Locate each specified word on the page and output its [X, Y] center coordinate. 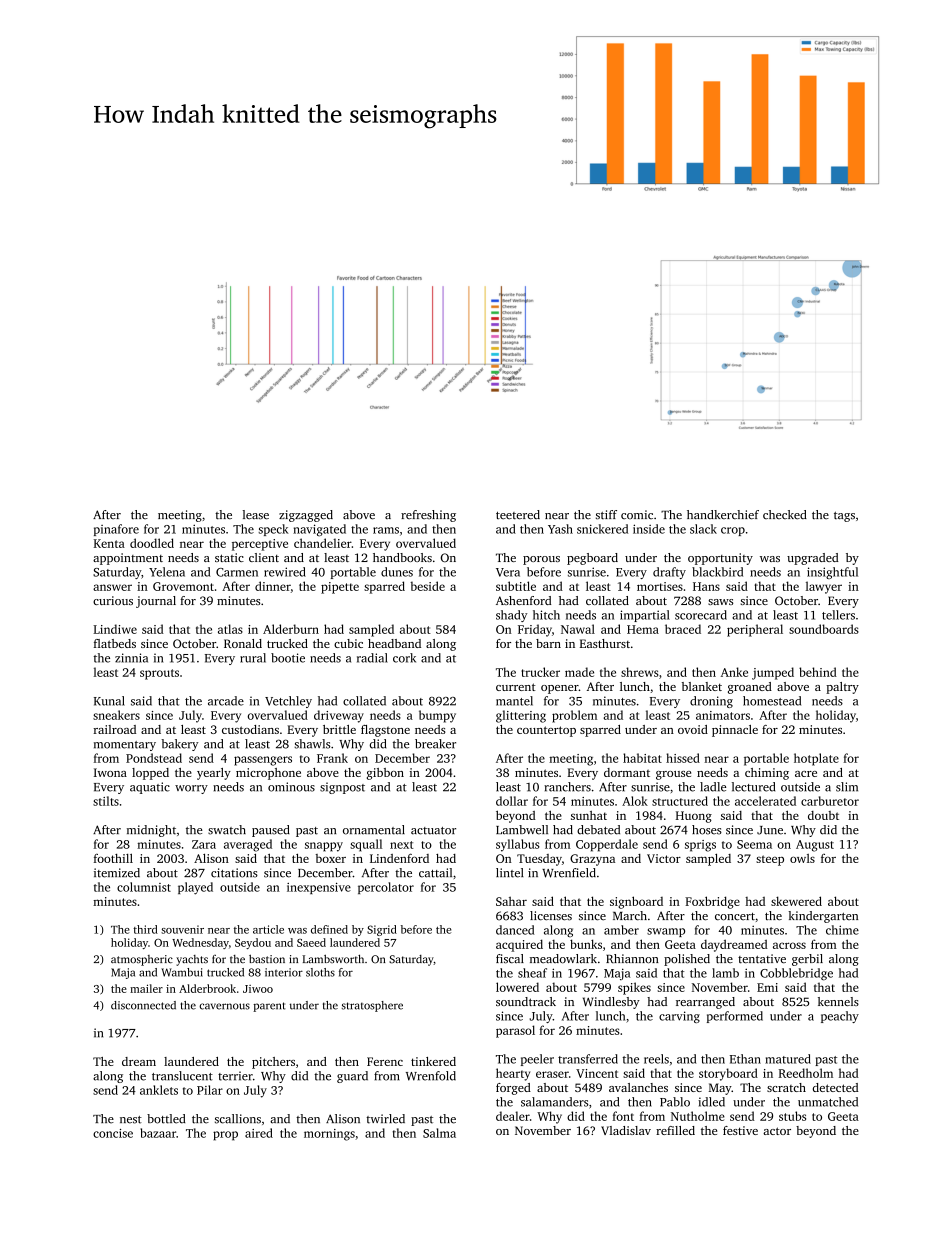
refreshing [428, 516]
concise [113, 1133]
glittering [521, 716]
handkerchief [723, 515]
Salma [439, 1133]
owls [802, 858]
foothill [113, 858]
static [229, 557]
